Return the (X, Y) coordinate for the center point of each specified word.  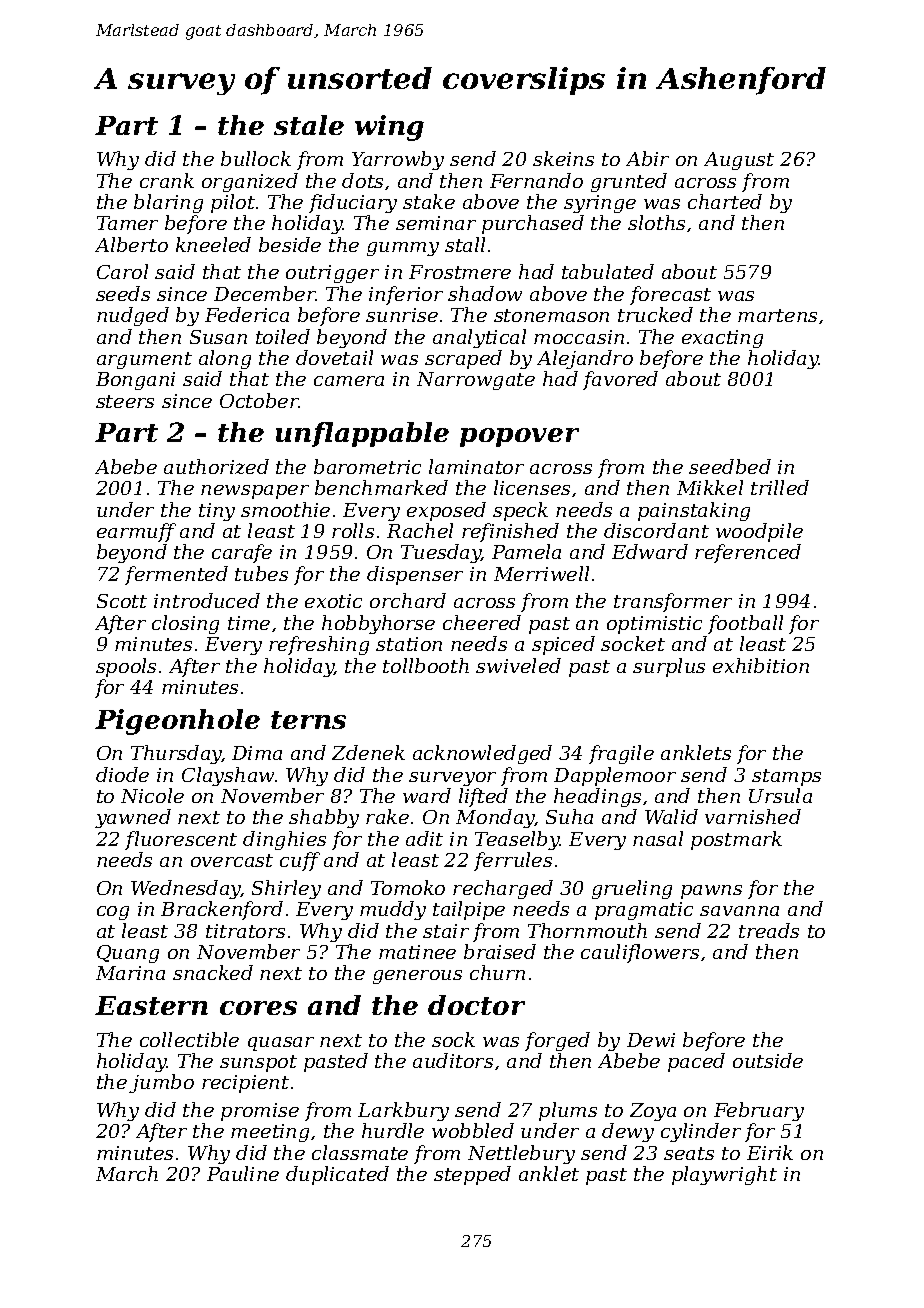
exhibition (761, 665)
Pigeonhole (177, 722)
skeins (563, 158)
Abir (647, 158)
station (409, 644)
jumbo (161, 1083)
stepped (472, 1175)
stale (309, 125)
